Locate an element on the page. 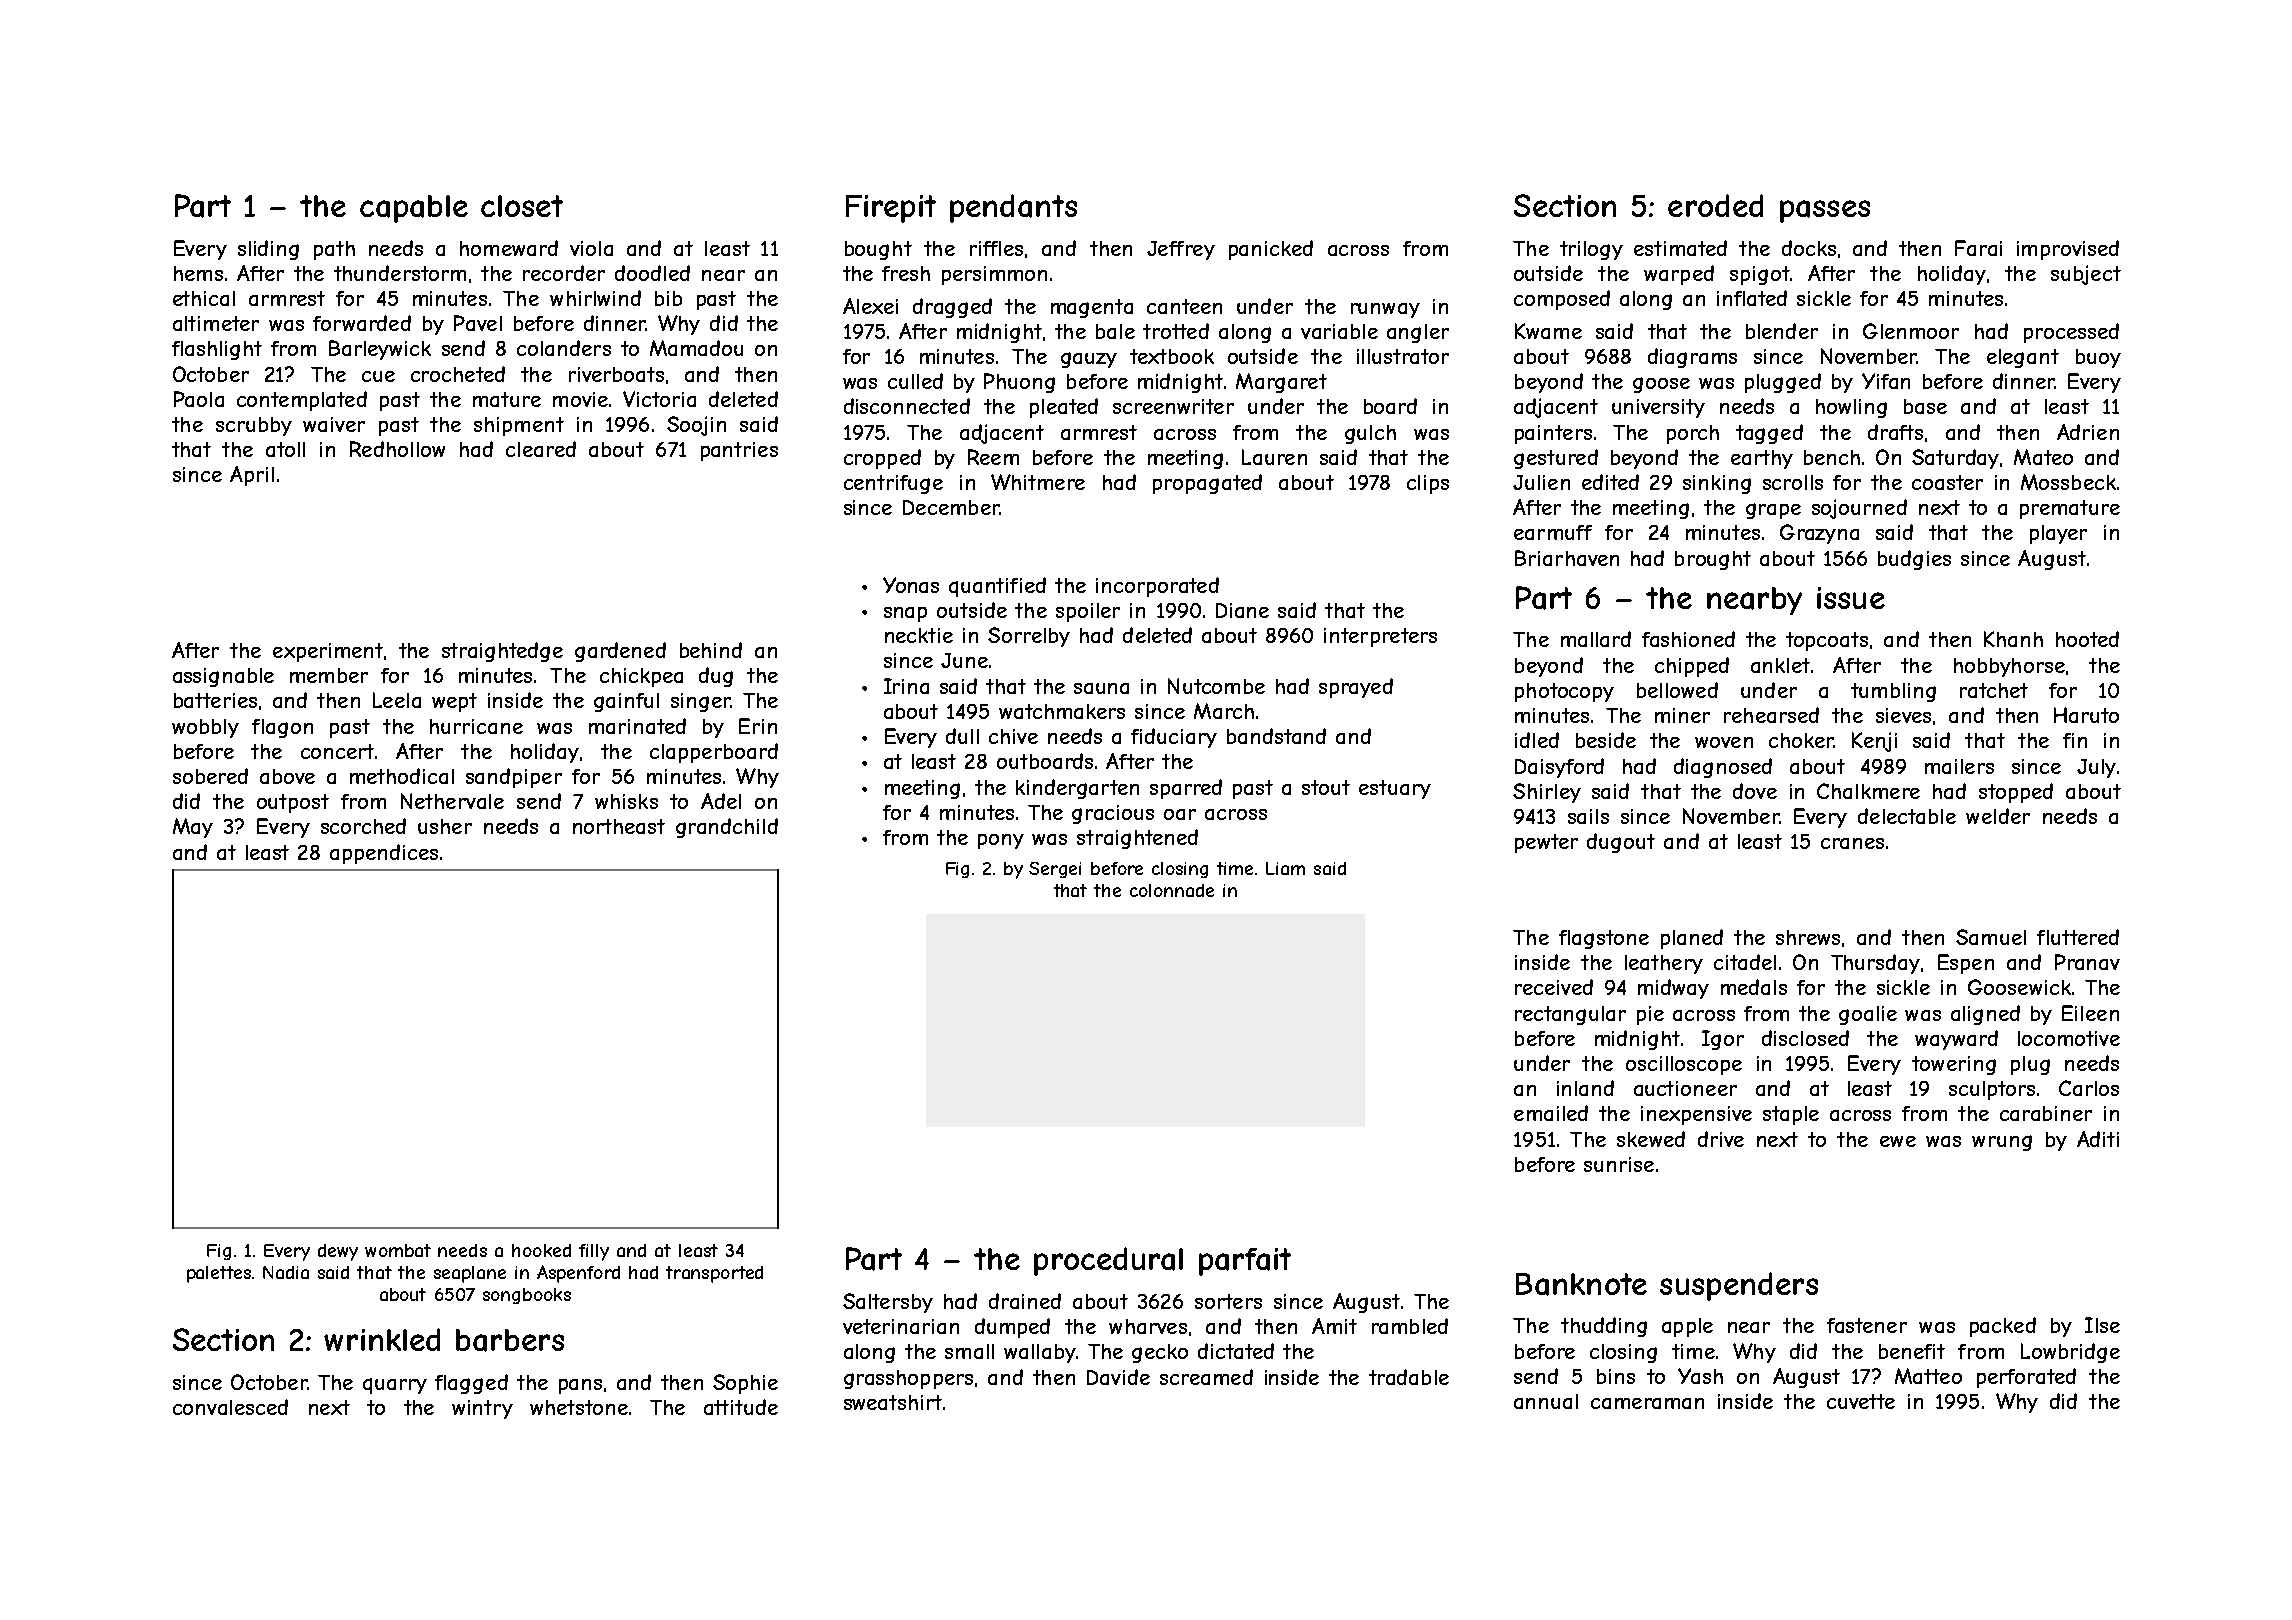 Image resolution: width=2292 pixels, height=1620 pixels. kindergarten is located at coordinates (1077, 789).
